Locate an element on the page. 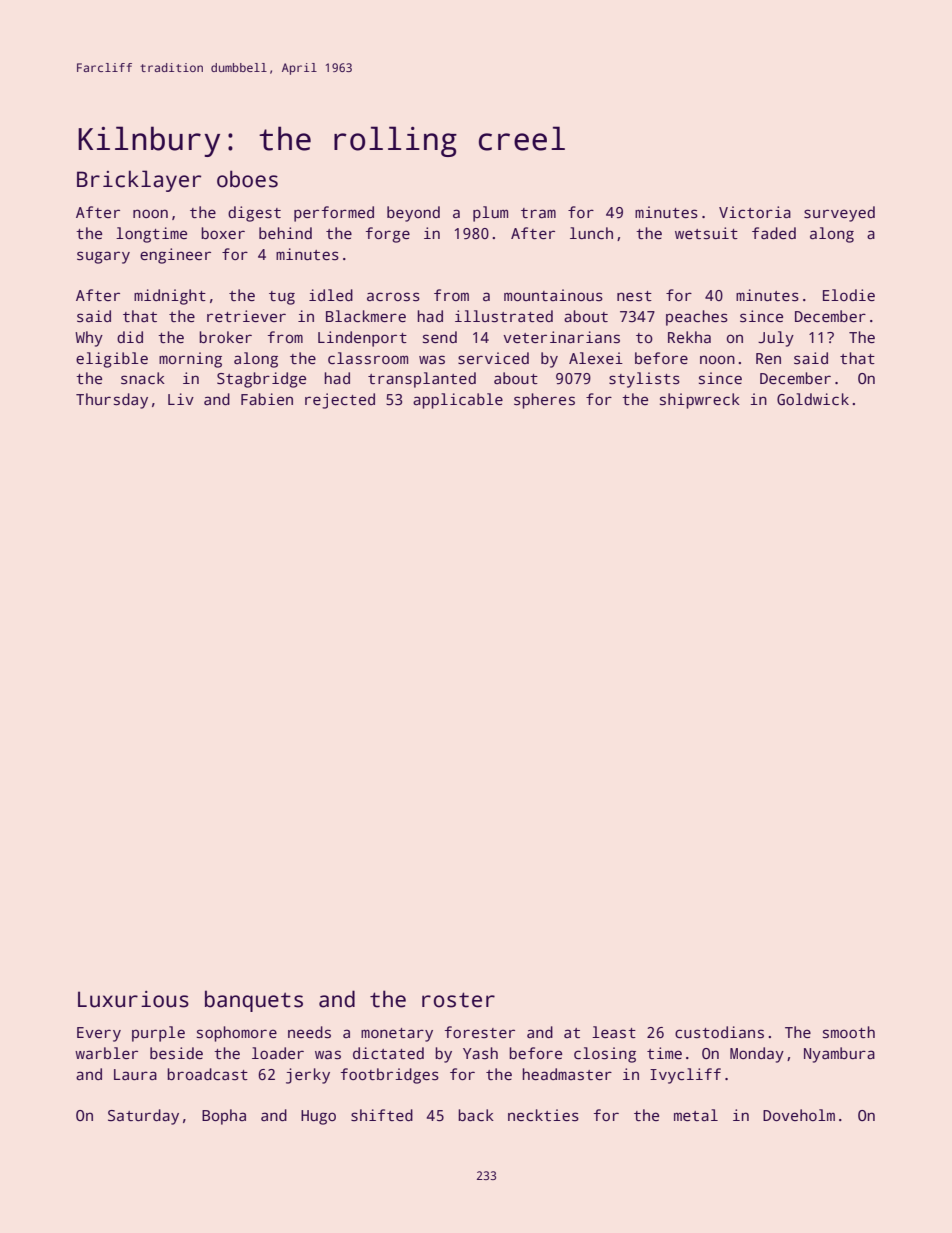 This image has width=952, height=1233. surveyed is located at coordinates (839, 214).
